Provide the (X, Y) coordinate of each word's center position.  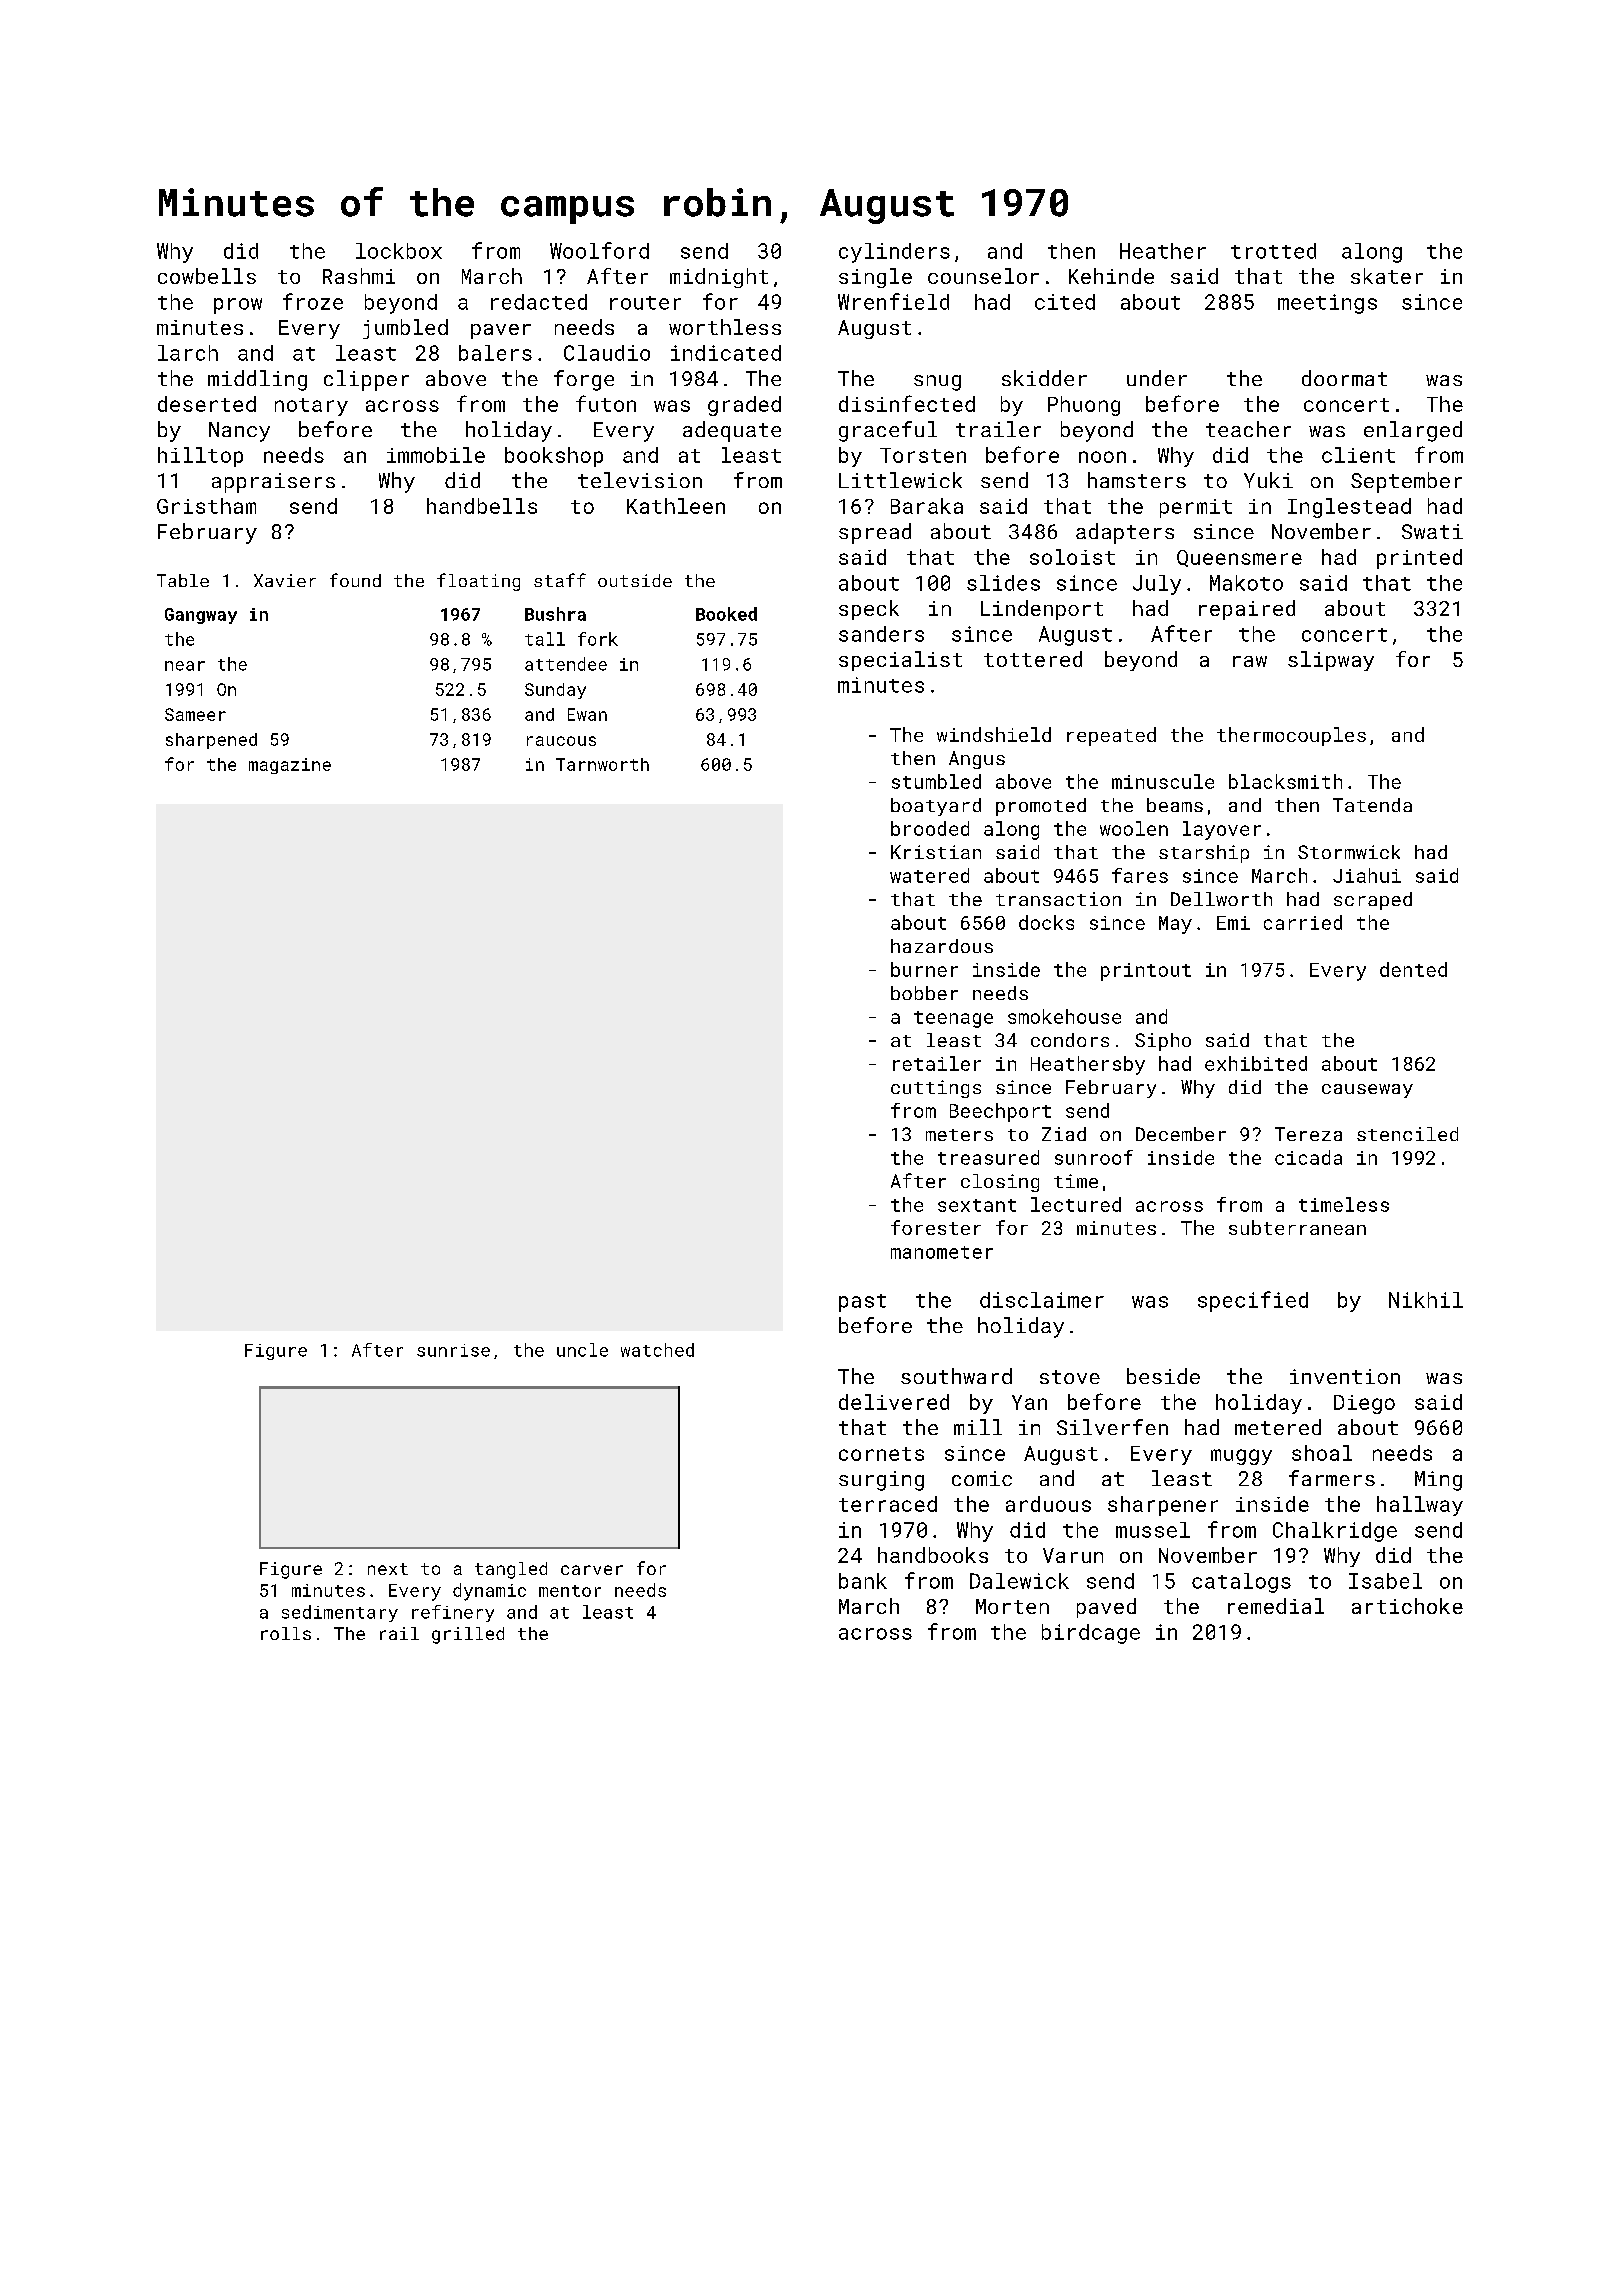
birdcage (1091, 1634)
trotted (1273, 251)
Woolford (599, 250)
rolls (286, 1633)
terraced (888, 1504)
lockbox (399, 251)
